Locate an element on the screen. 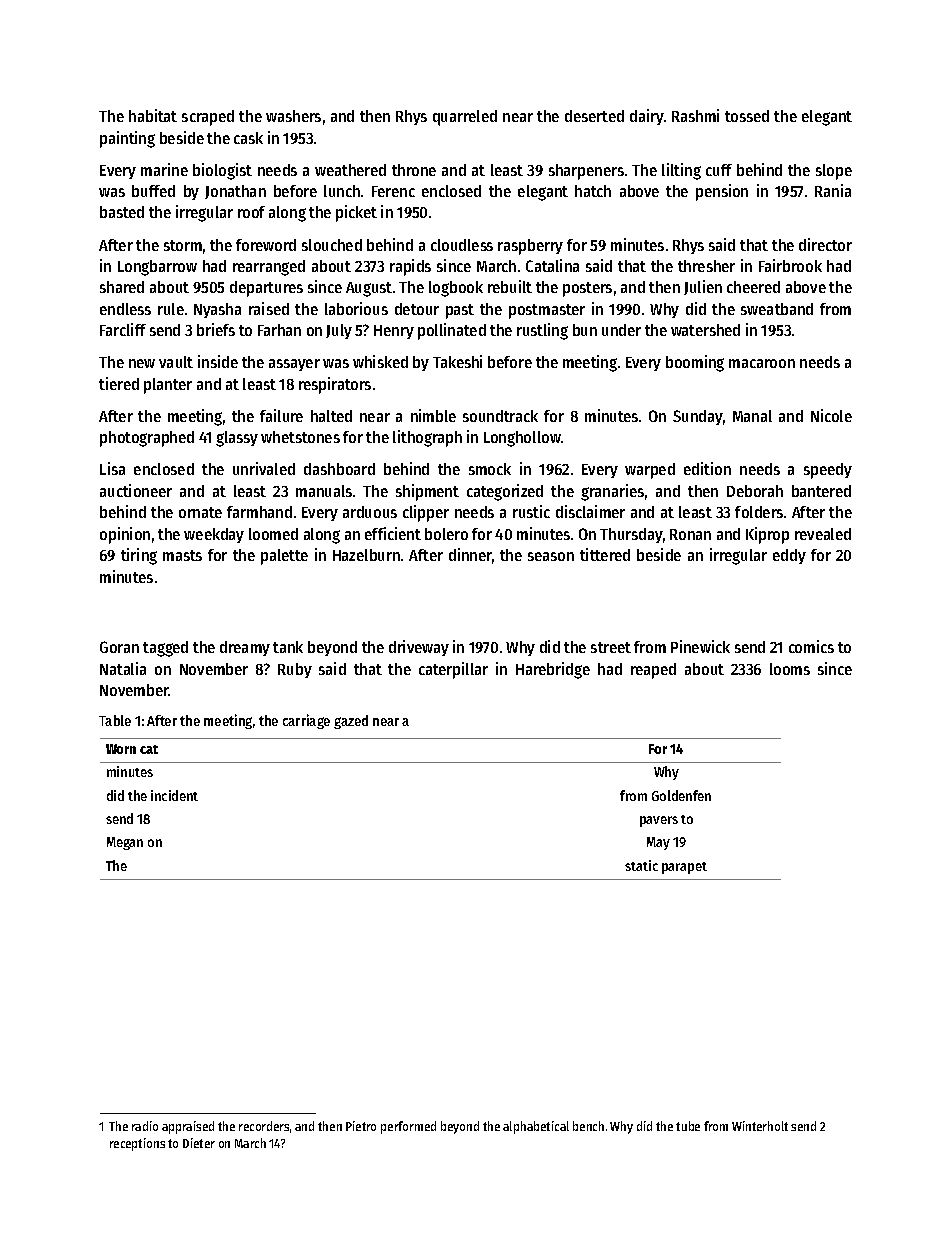  thresher is located at coordinates (706, 266).
